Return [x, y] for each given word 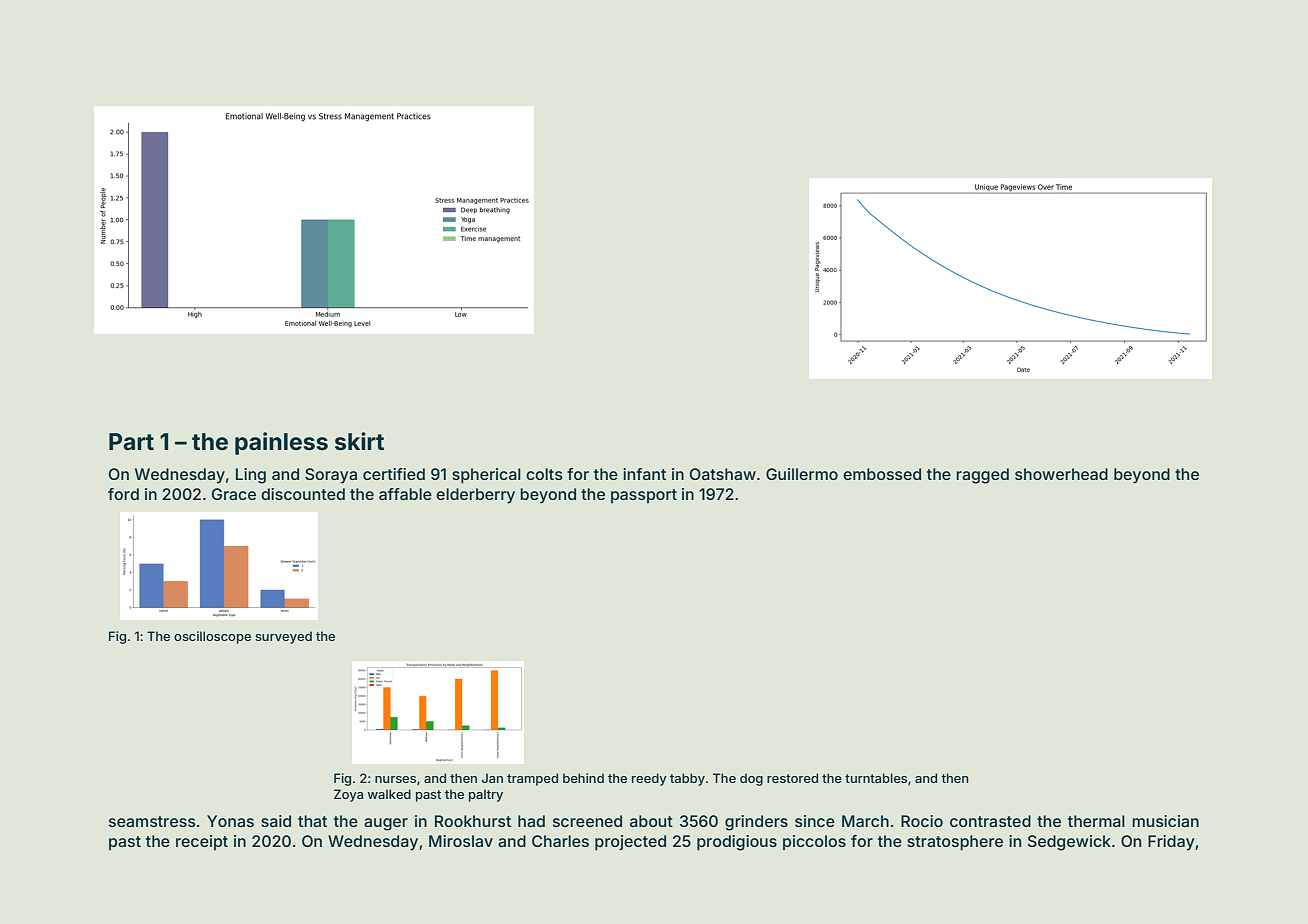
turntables [876, 778]
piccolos [814, 842]
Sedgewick [1069, 843]
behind [583, 778]
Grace [234, 494]
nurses [395, 779]
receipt [202, 842]
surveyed [283, 637]
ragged [982, 476]
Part [131, 441]
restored [792, 778]
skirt [359, 441]
